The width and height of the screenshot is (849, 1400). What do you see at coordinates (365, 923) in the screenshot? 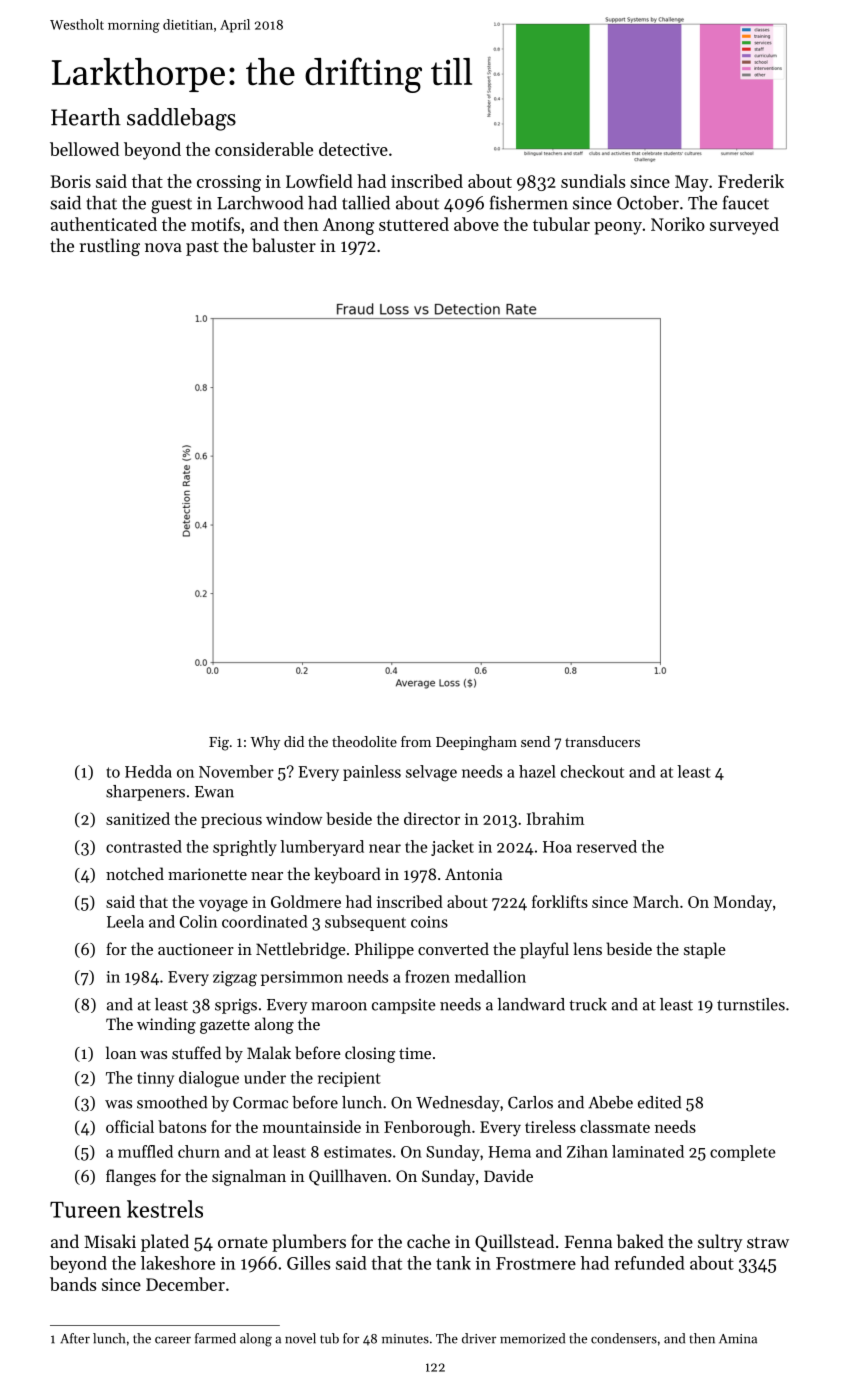
I see `subsequent` at bounding box center [365, 923].
